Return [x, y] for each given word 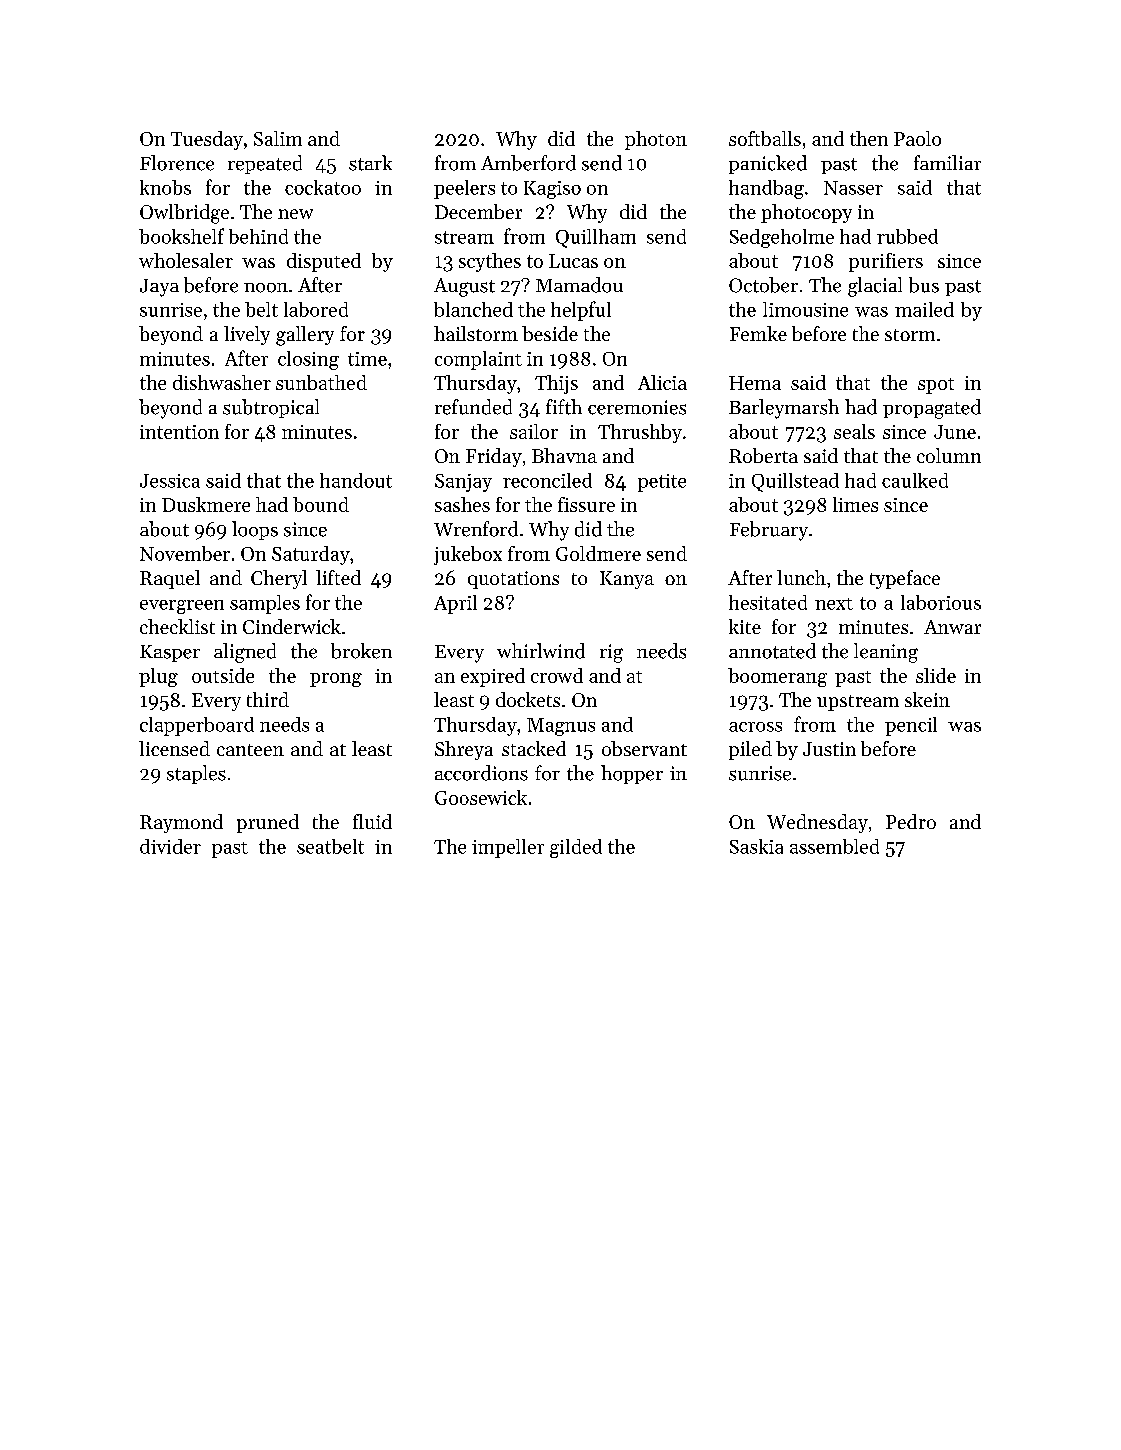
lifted [338, 577]
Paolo [917, 138]
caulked [915, 480]
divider [170, 846]
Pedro [911, 821]
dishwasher [222, 382]
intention [179, 432]
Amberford [528, 163]
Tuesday [207, 140]
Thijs [556, 384]
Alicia [662, 382]
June [955, 432]
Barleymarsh [784, 409]
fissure [586, 504]
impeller [508, 848]
